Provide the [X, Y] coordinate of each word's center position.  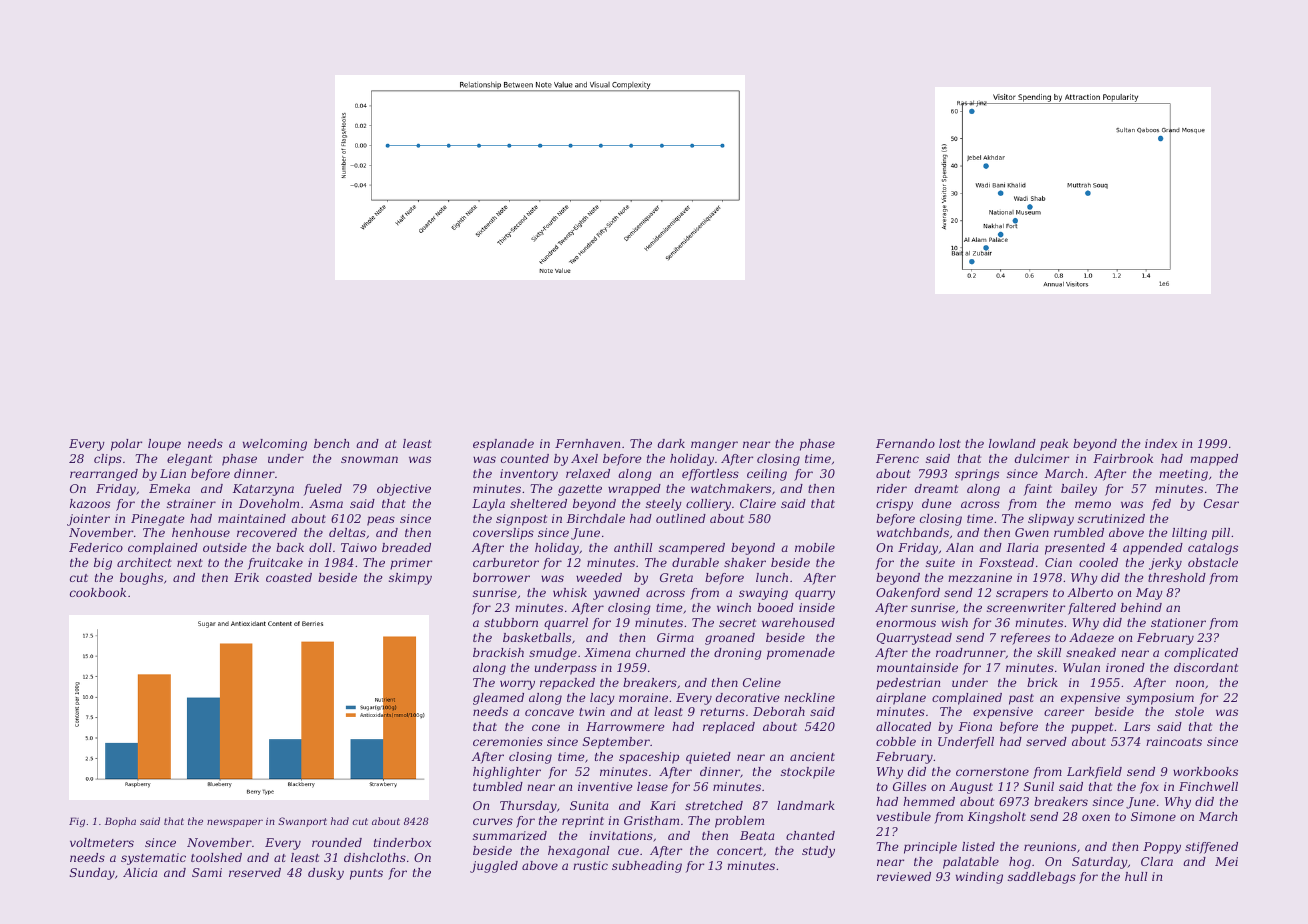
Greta [676, 577]
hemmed [929, 801]
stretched [714, 805]
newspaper [235, 823]
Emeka [169, 488]
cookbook [98, 592]
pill [1221, 534]
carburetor [506, 562]
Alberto [1090, 592]
